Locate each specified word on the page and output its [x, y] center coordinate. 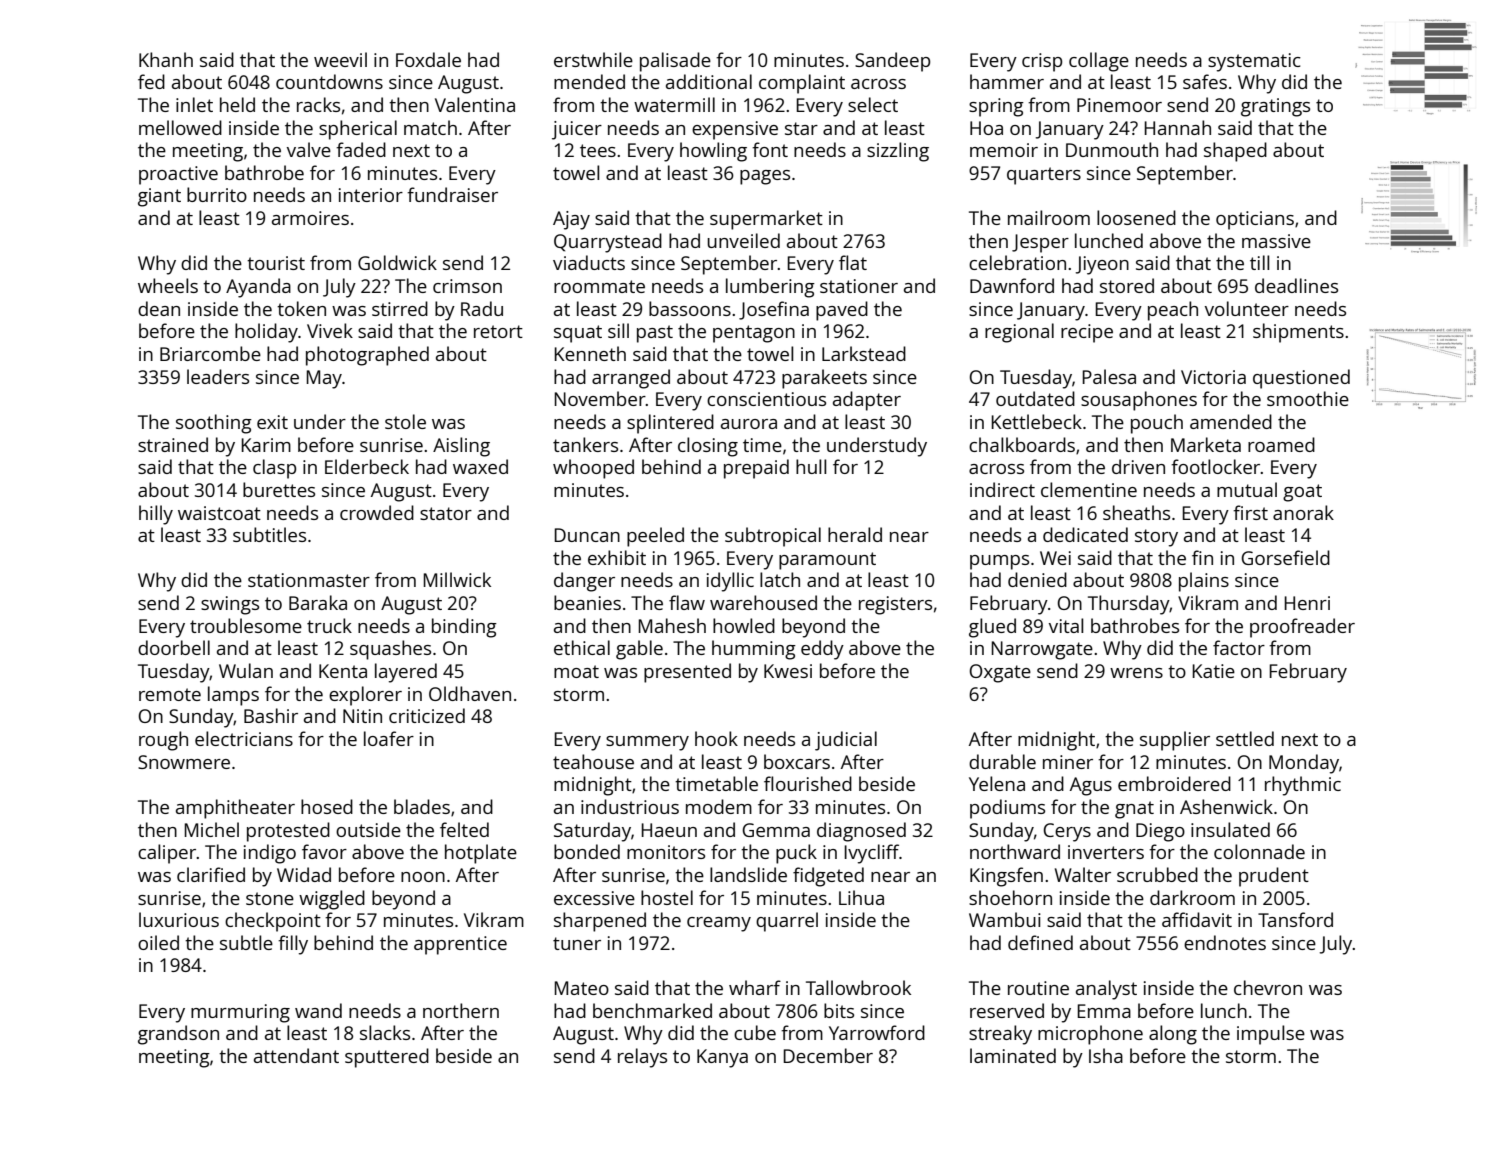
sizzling [898, 152]
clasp [274, 469]
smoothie [1308, 398]
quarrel [787, 922]
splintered [670, 424]
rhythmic [1303, 786]
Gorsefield [1285, 557]
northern [461, 1010]
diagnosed [861, 832]
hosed [327, 806]
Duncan [587, 535]
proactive [178, 175]
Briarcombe [210, 353]
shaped [1235, 152]
